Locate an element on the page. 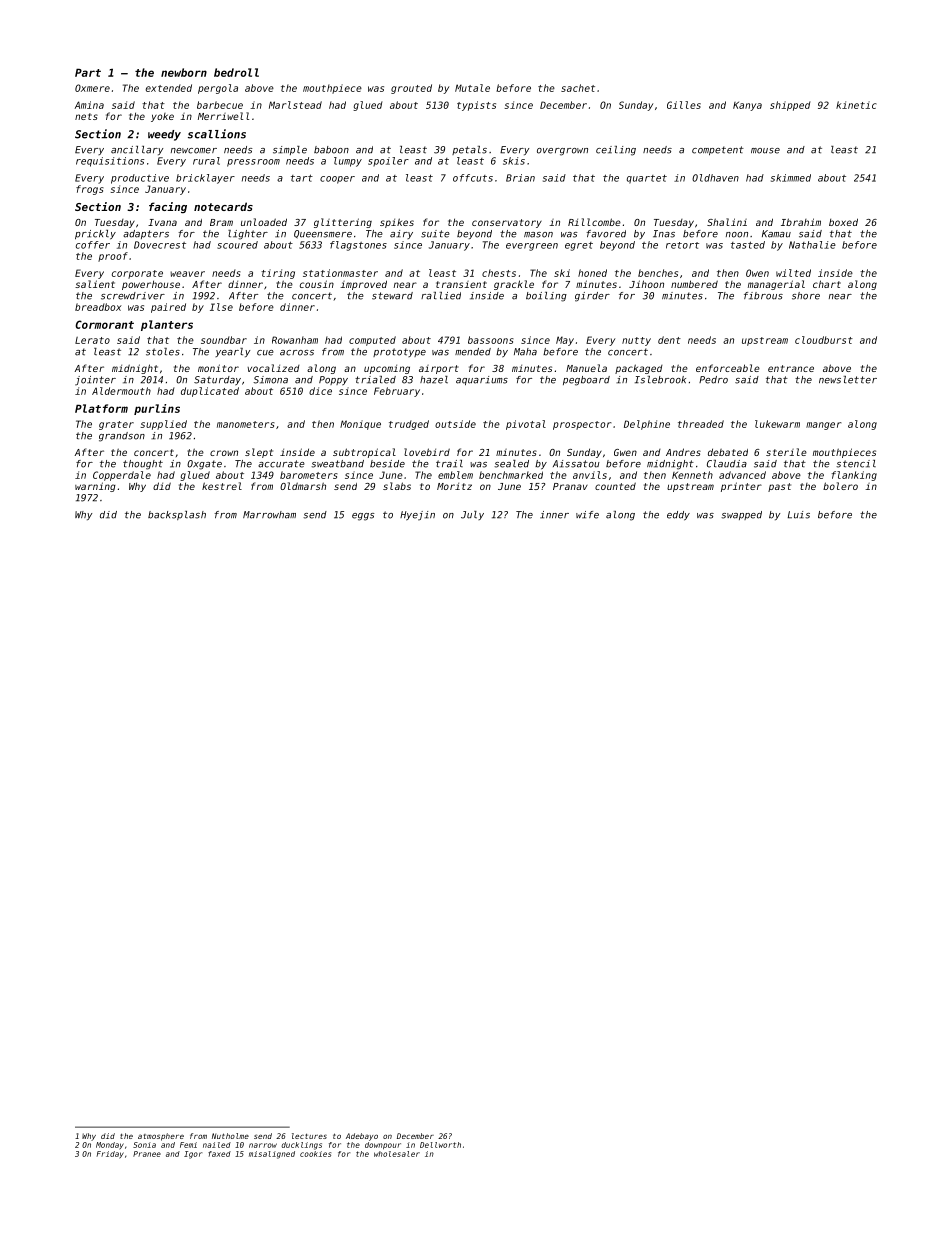 The image size is (952, 1233). Part is located at coordinates (88, 72).
